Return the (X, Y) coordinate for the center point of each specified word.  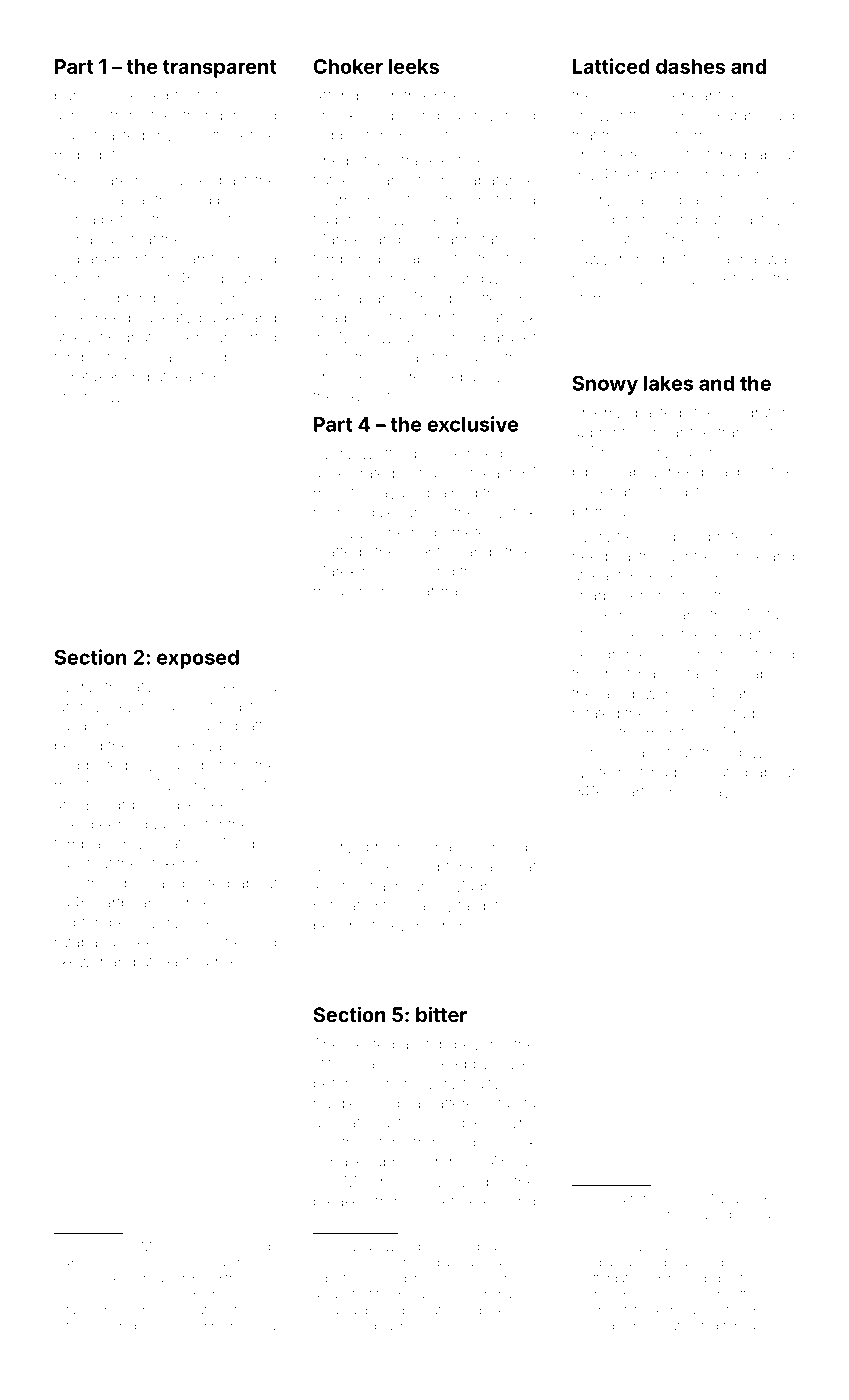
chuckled (345, 115)
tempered (347, 260)
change (453, 848)
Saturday (109, 1247)
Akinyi (679, 279)
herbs (235, 962)
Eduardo (115, 804)
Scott (203, 135)
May (715, 793)
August (728, 1200)
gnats (140, 339)
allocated (716, 772)
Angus (513, 1163)
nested (371, 1044)
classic (622, 96)
